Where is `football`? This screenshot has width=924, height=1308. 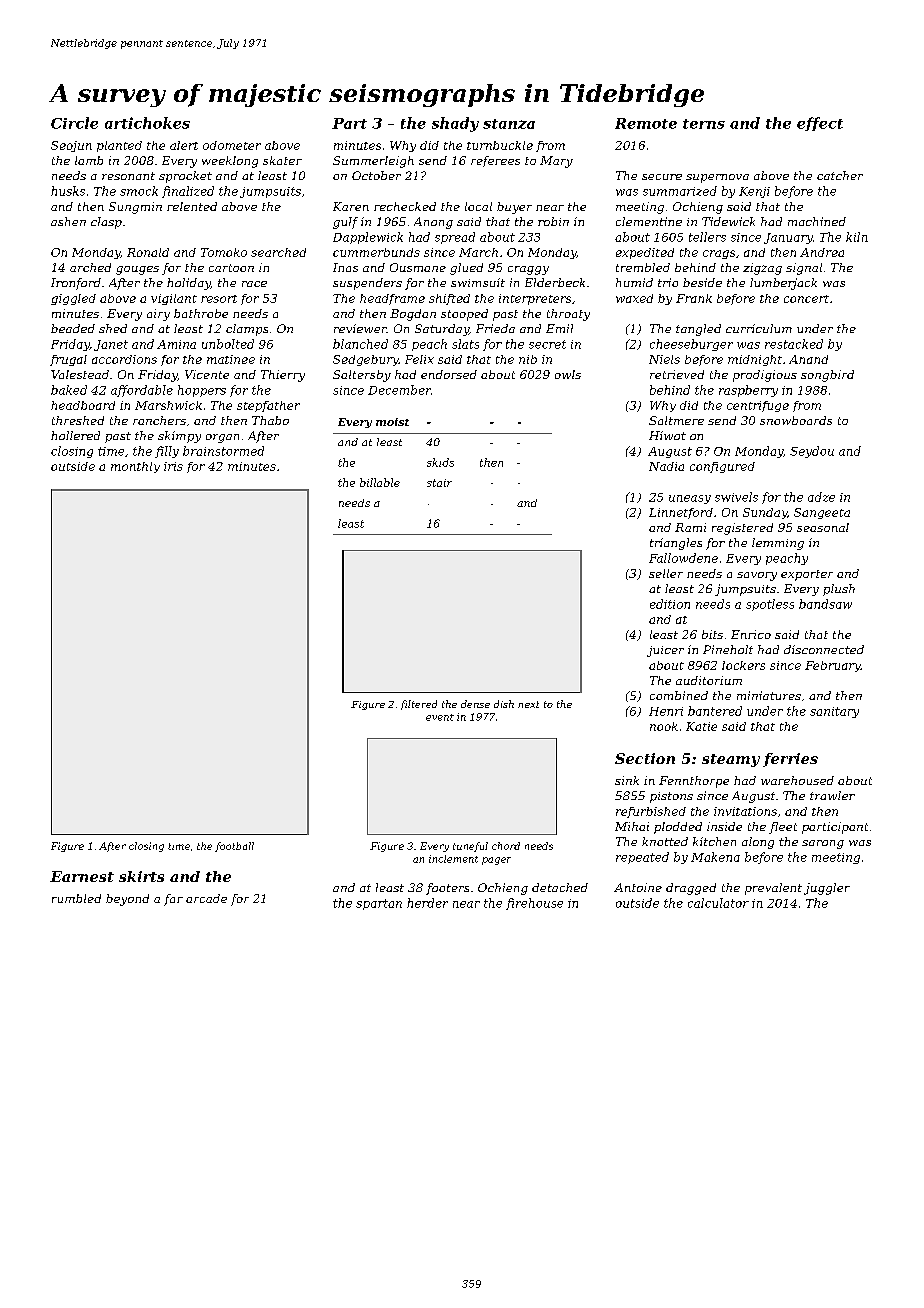 football is located at coordinates (234, 847).
